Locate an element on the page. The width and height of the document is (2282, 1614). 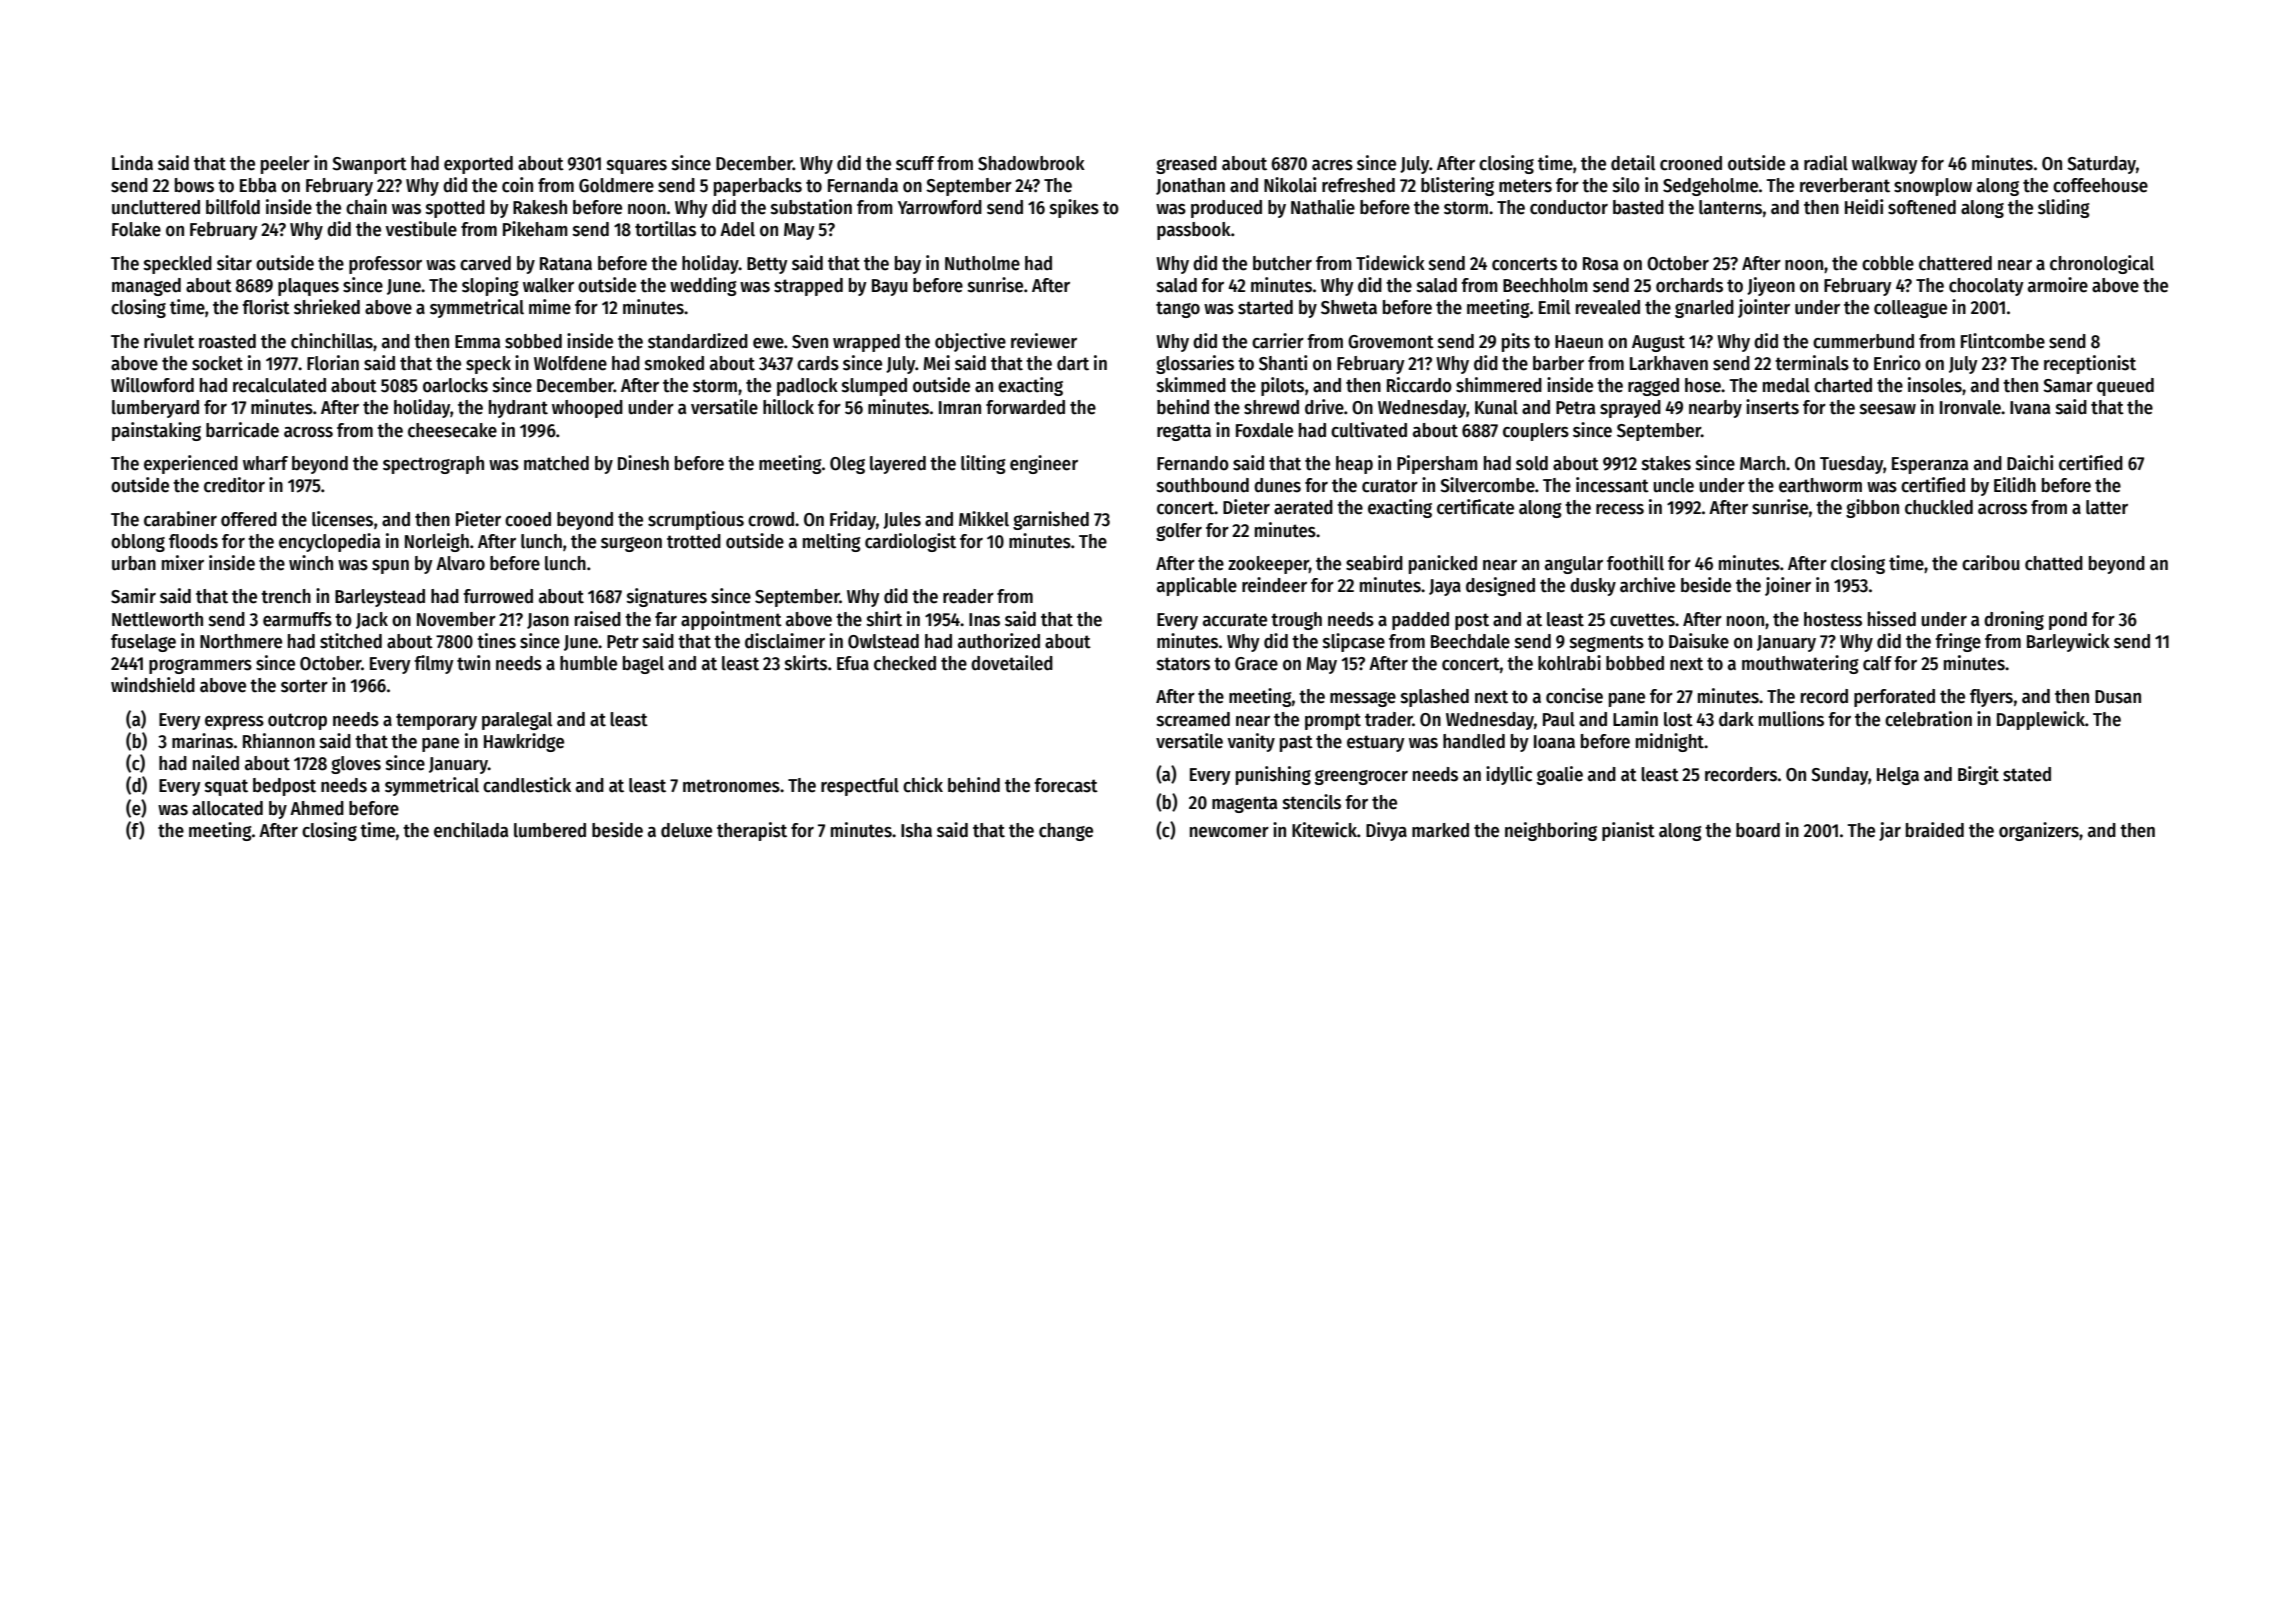
Enrico is located at coordinates (1897, 363).
